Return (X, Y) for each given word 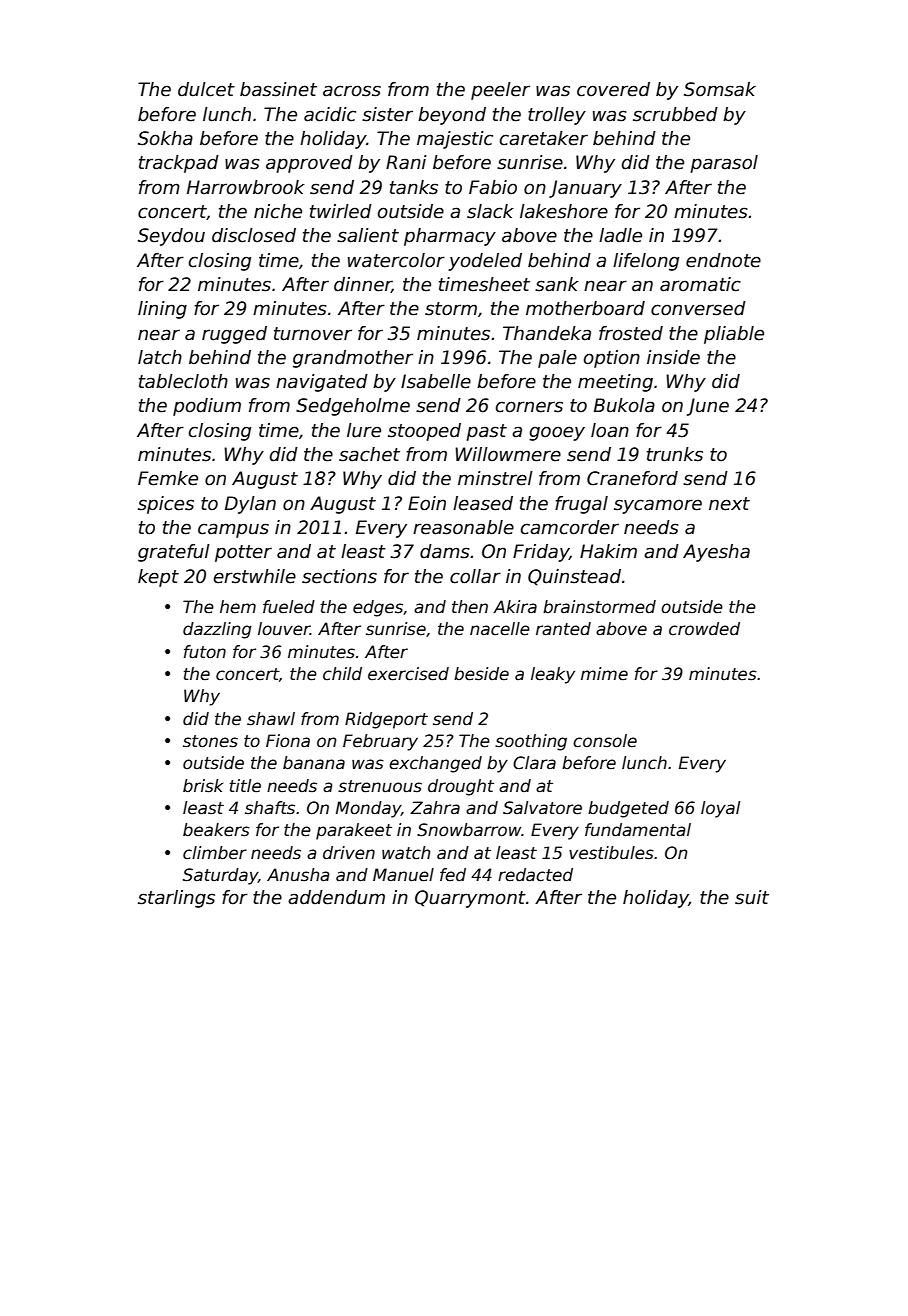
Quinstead (574, 577)
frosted (631, 333)
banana (314, 763)
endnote (723, 260)
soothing (531, 742)
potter (243, 553)
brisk (203, 786)
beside (481, 674)
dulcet (206, 89)
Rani (406, 162)
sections (339, 576)
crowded (704, 629)
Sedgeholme (353, 407)
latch (160, 357)
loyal (720, 809)
